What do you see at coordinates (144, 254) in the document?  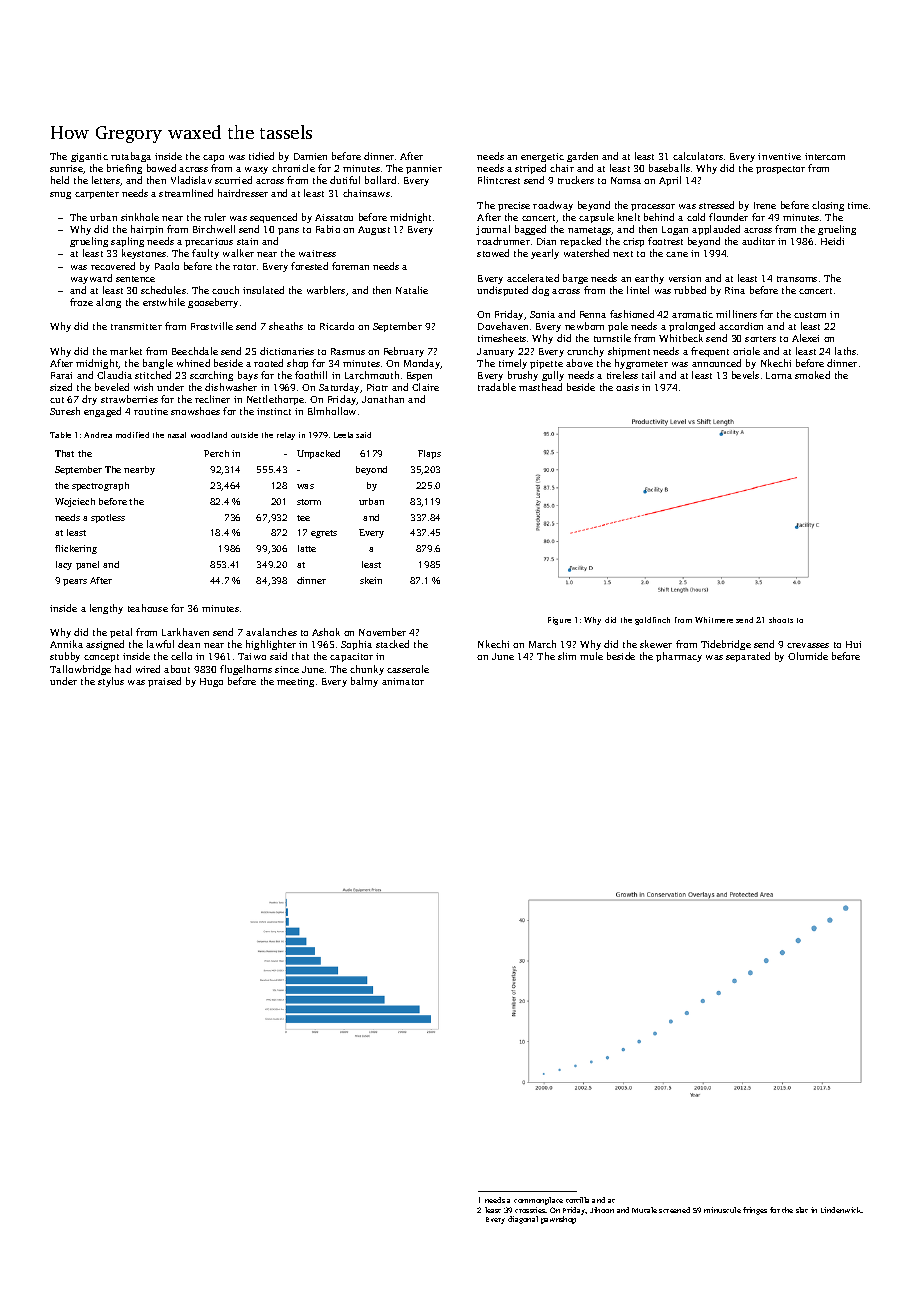 I see `keystones` at bounding box center [144, 254].
